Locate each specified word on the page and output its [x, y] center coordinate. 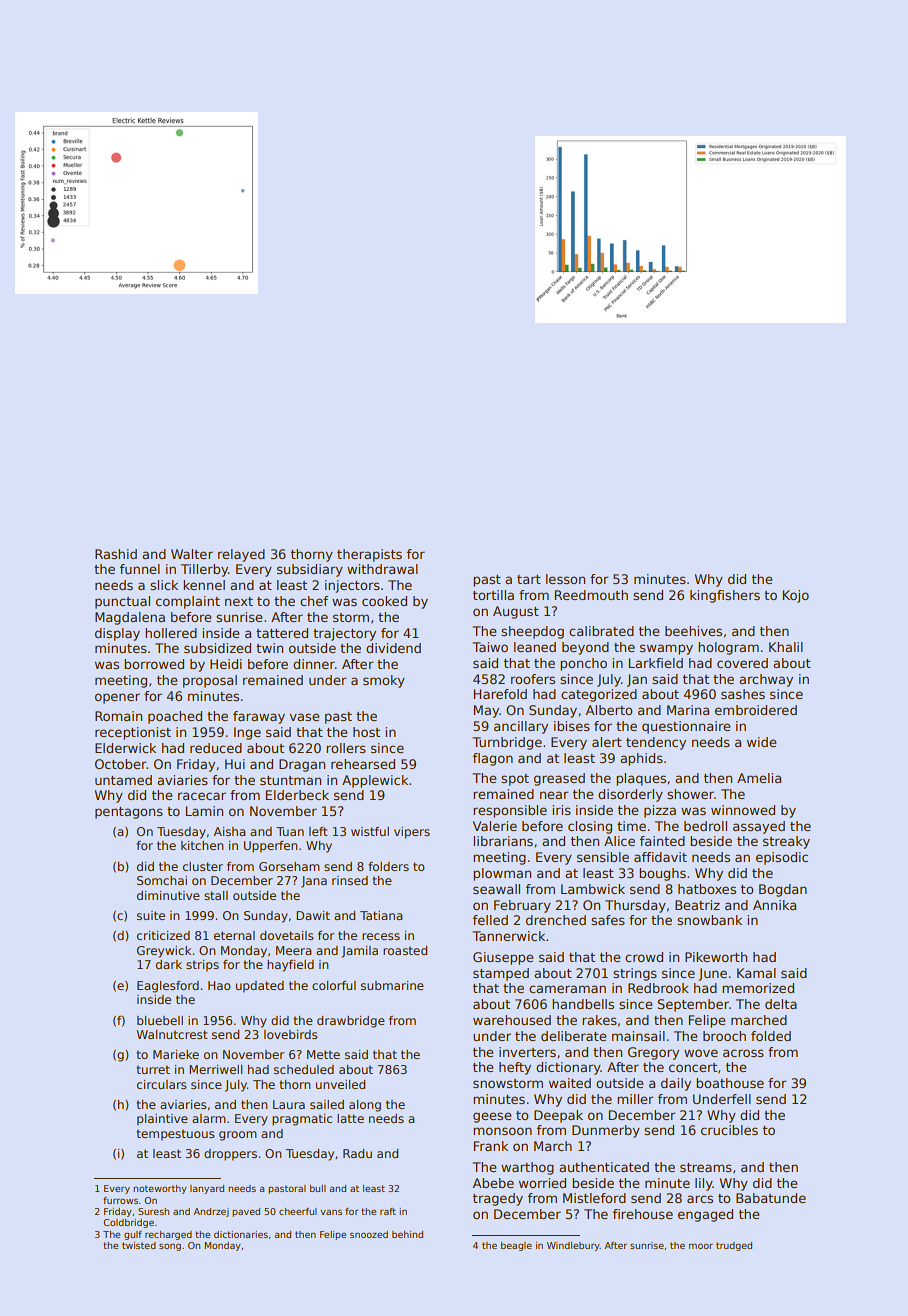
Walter [192, 554]
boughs [662, 874]
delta [781, 1004]
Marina [688, 710]
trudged [734, 1246]
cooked [384, 601]
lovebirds [290, 1034]
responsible [510, 811]
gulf [133, 1235]
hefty [515, 1068]
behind [407, 1234]
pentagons [129, 813]
